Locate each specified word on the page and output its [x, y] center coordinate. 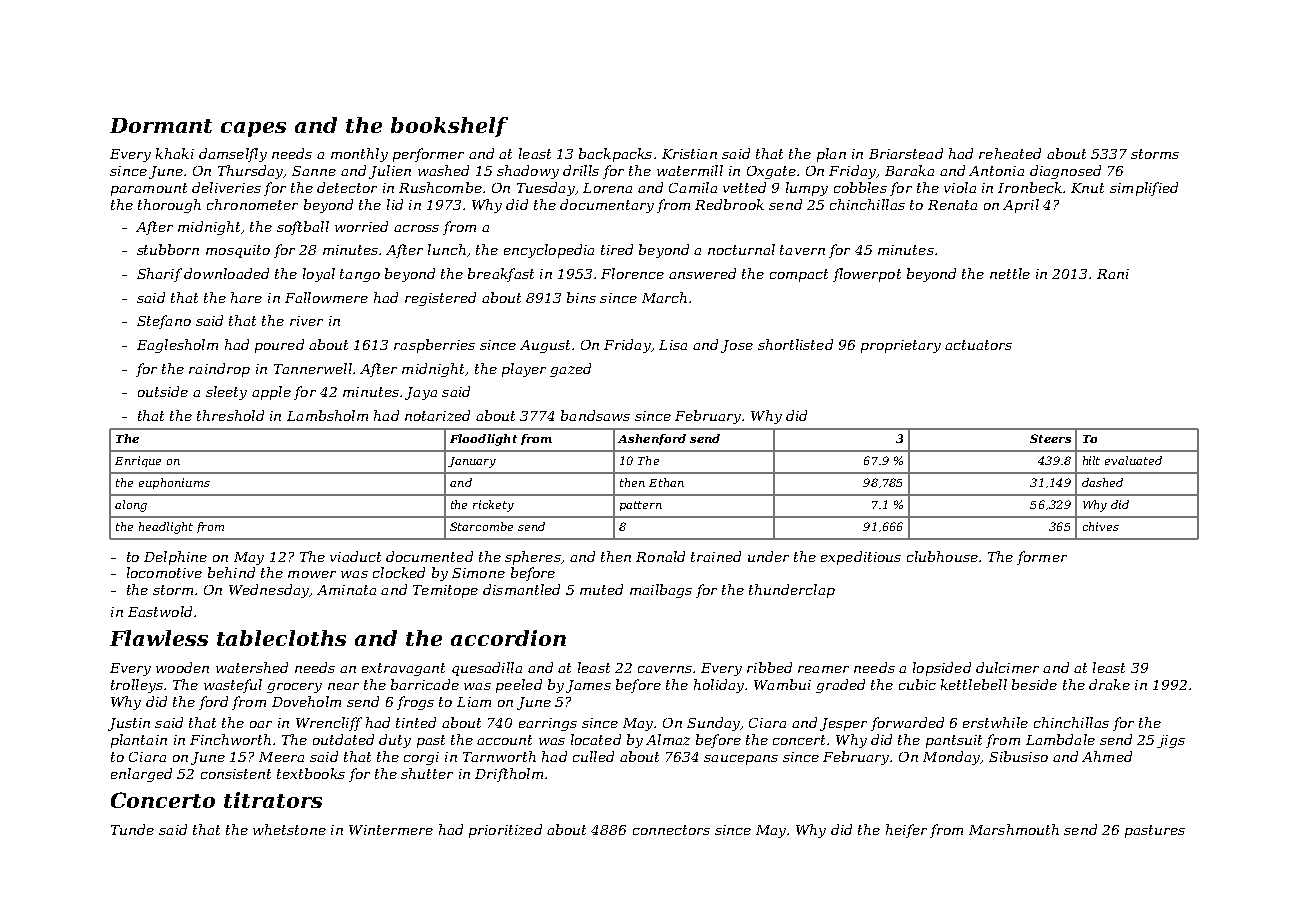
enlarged [141, 775]
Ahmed [1107, 756]
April [1021, 206]
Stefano [164, 322]
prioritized [505, 831]
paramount [149, 189]
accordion [508, 638]
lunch [447, 249]
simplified [1144, 189]
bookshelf [449, 127]
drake [1109, 684]
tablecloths [281, 638]
